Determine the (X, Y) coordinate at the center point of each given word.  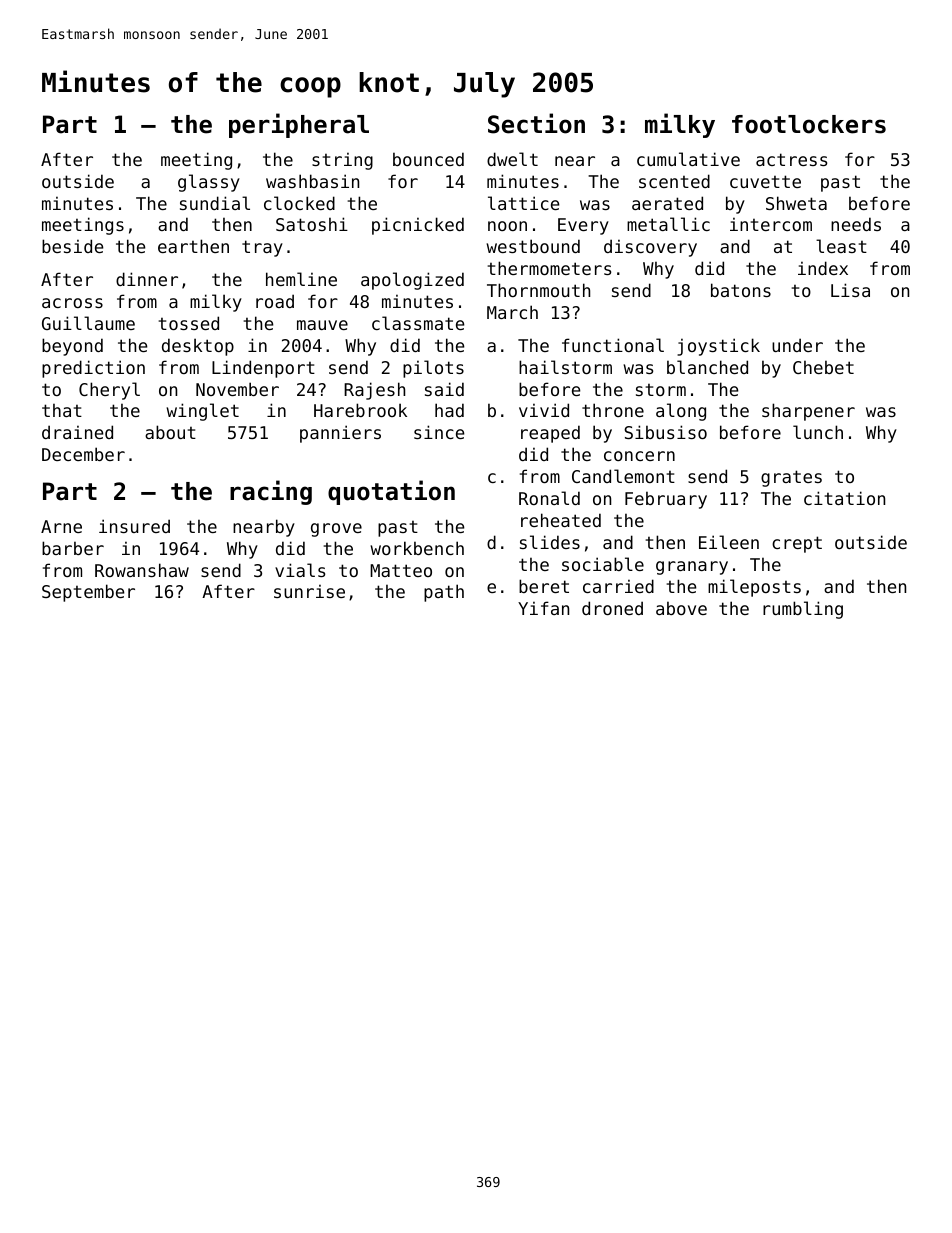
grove (336, 530)
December (83, 454)
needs (856, 224)
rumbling (803, 610)
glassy (209, 183)
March (512, 312)
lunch (818, 432)
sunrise (309, 591)
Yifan (543, 608)
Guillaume (88, 323)
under (797, 345)
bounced (428, 159)
